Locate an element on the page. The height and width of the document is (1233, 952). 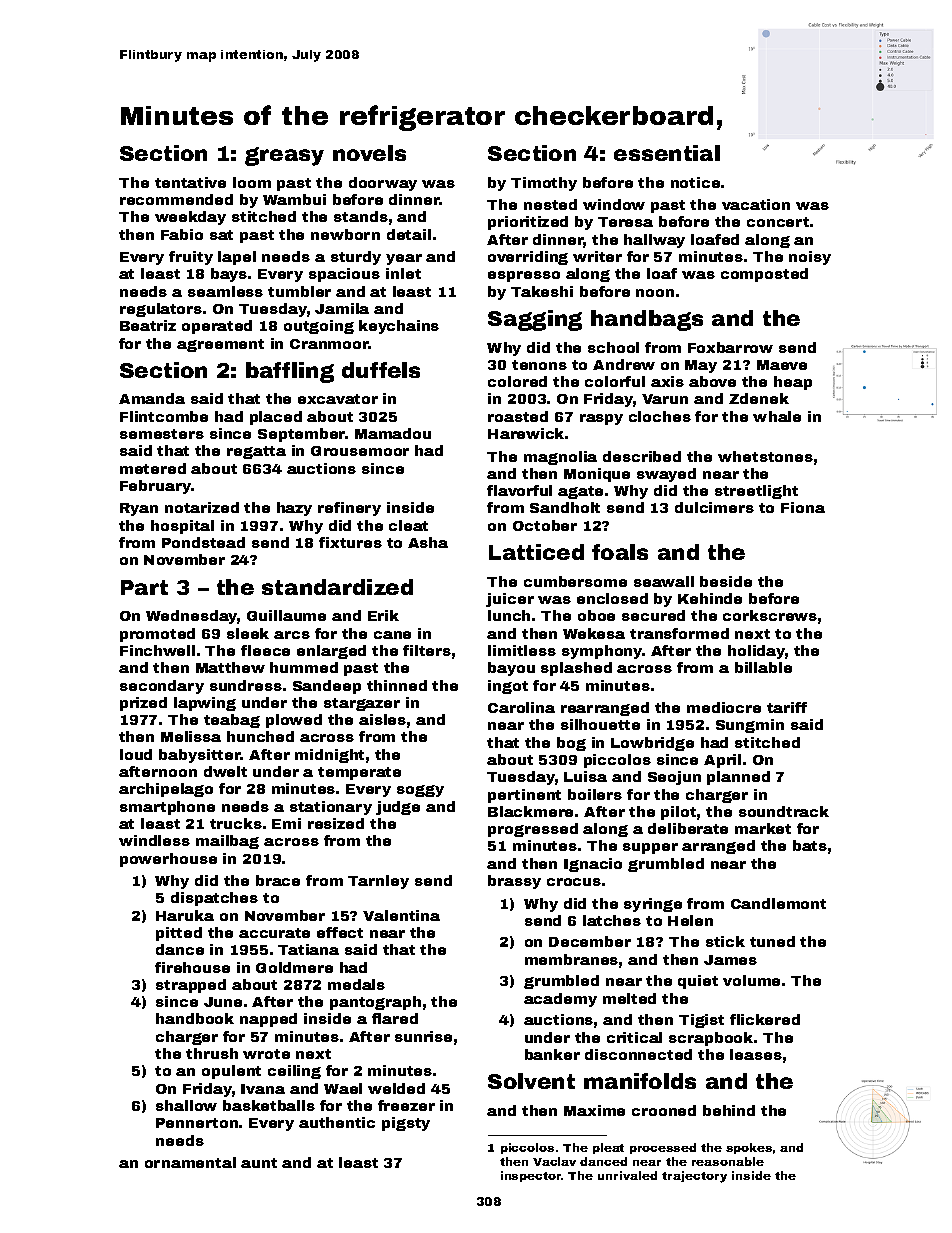
judge is located at coordinates (398, 808).
